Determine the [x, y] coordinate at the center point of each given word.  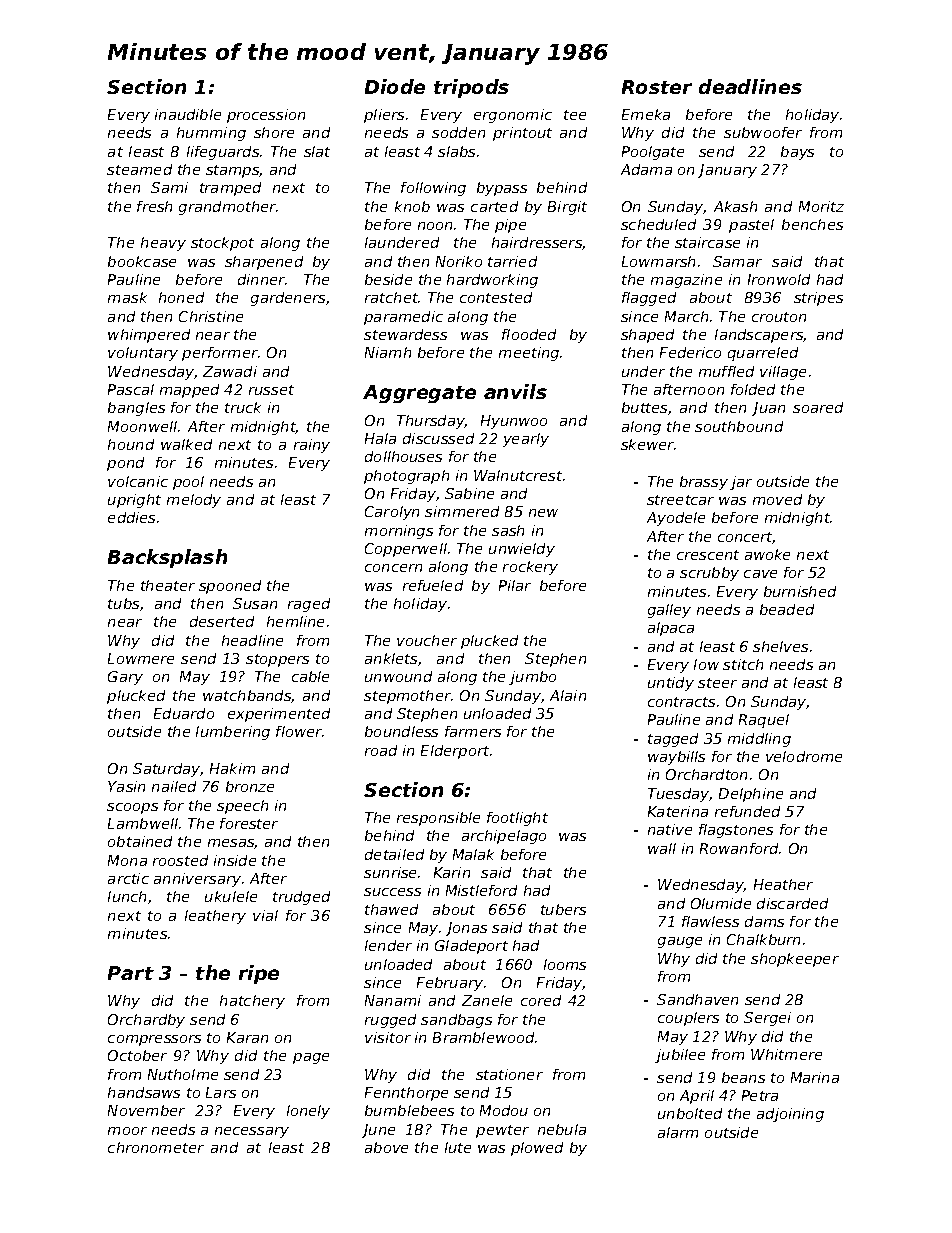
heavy [163, 244]
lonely [308, 1112]
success [392, 892]
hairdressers [537, 243]
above [386, 1147]
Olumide [721, 903]
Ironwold [779, 279]
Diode [395, 86]
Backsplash [167, 558]
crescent [708, 555]
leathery [215, 917]
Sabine [469, 493]
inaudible [188, 114]
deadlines [750, 86]
